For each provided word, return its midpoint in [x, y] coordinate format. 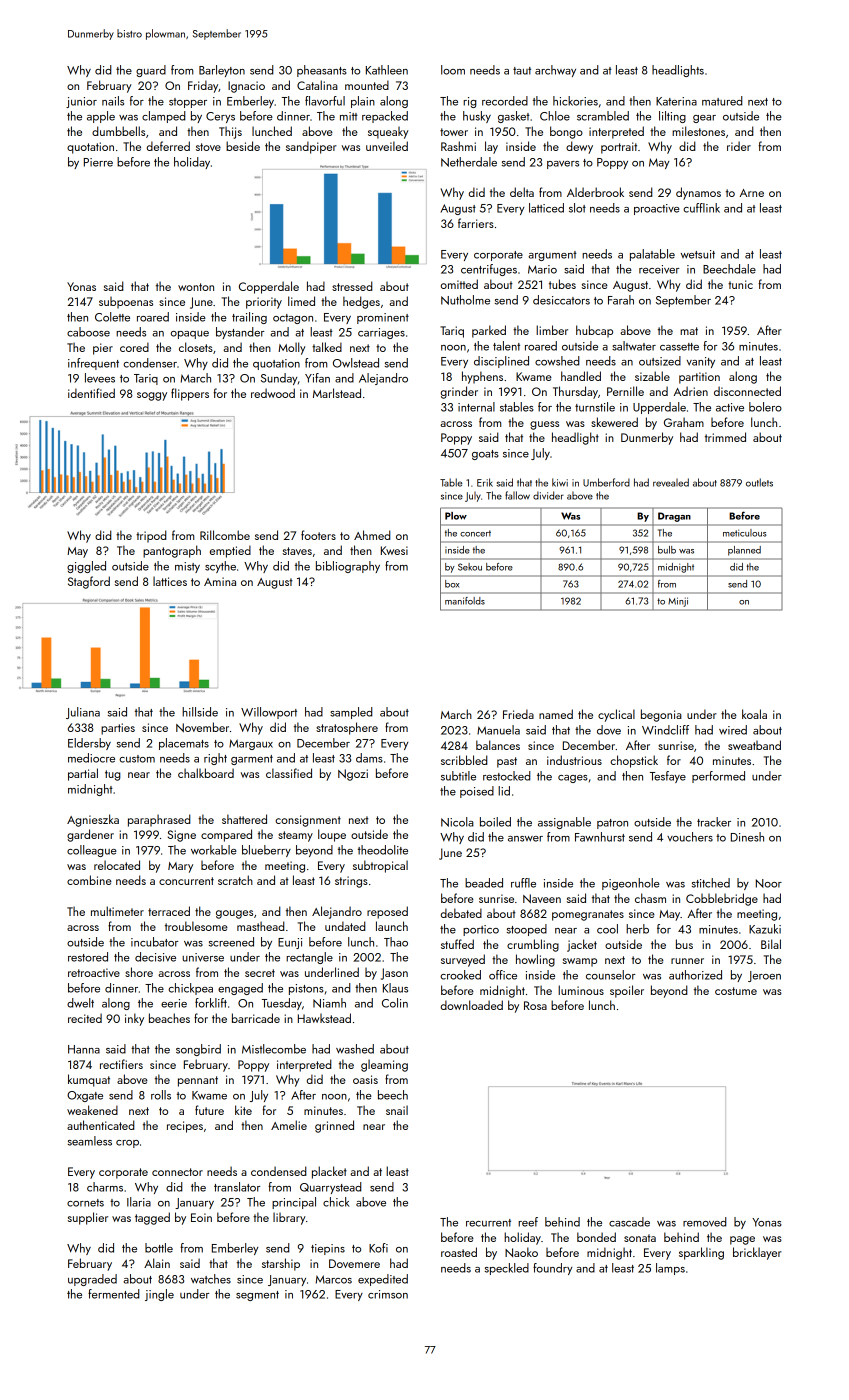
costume [736, 991]
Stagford [89, 582]
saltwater [634, 346]
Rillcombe [225, 535]
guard [151, 71]
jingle [159, 1295]
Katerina [676, 101]
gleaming [384, 1065]
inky [134, 1019]
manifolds [465, 601]
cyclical [616, 715]
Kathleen [387, 70]
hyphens [482, 377]
